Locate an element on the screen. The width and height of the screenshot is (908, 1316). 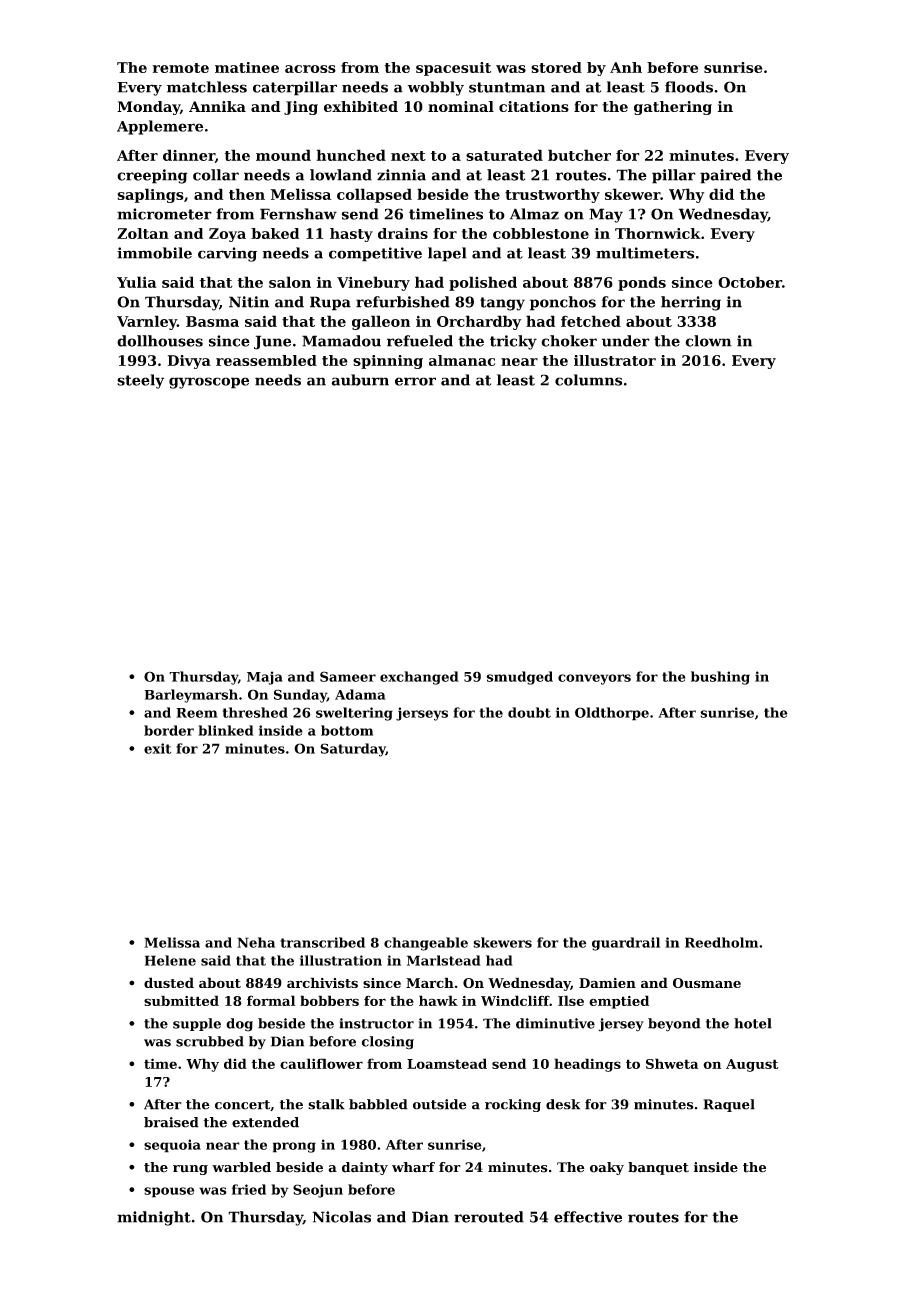
Maja is located at coordinates (265, 678).
